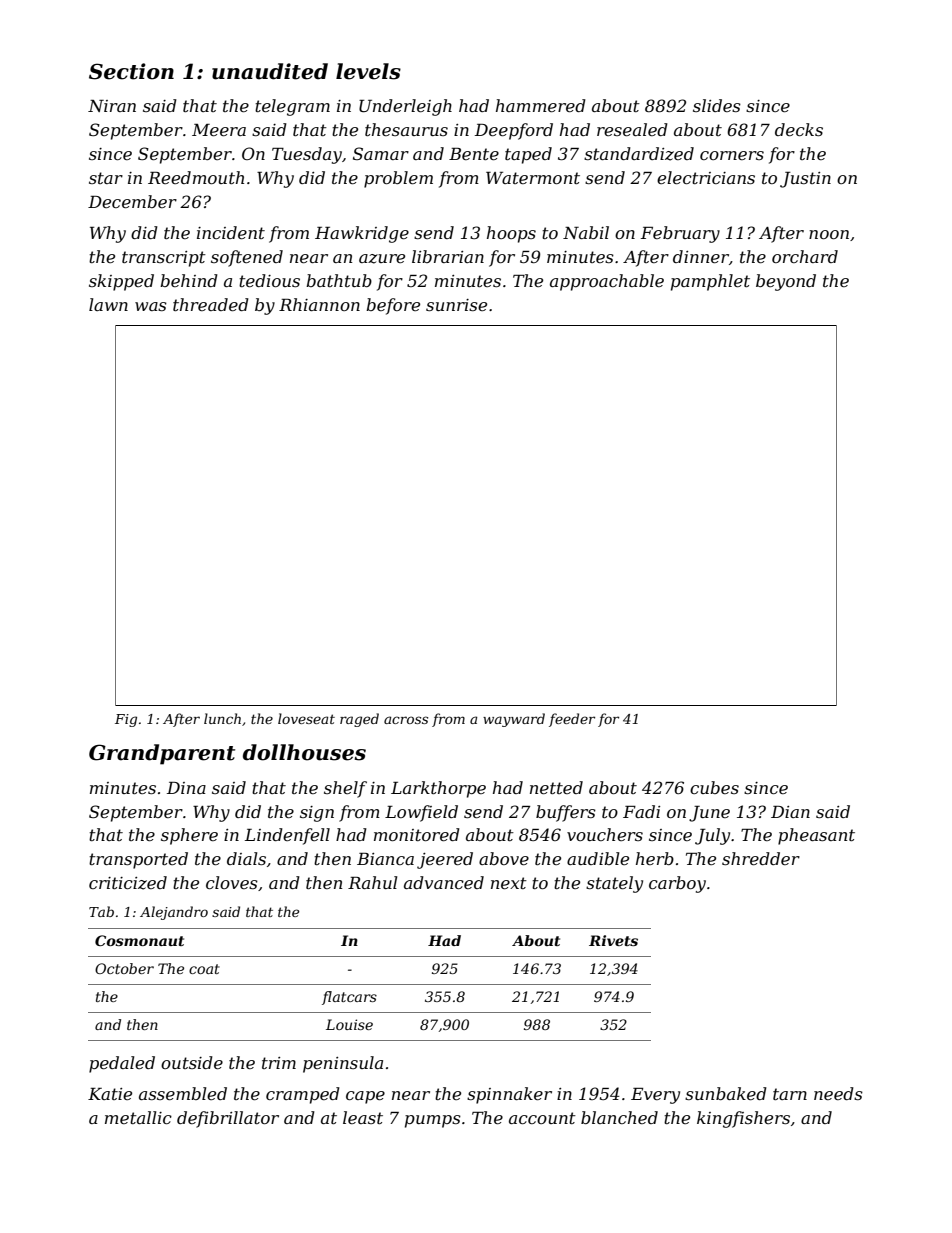 The height and width of the page is (1233, 952). What do you see at coordinates (204, 969) in the page?
I see `coat` at bounding box center [204, 969].
